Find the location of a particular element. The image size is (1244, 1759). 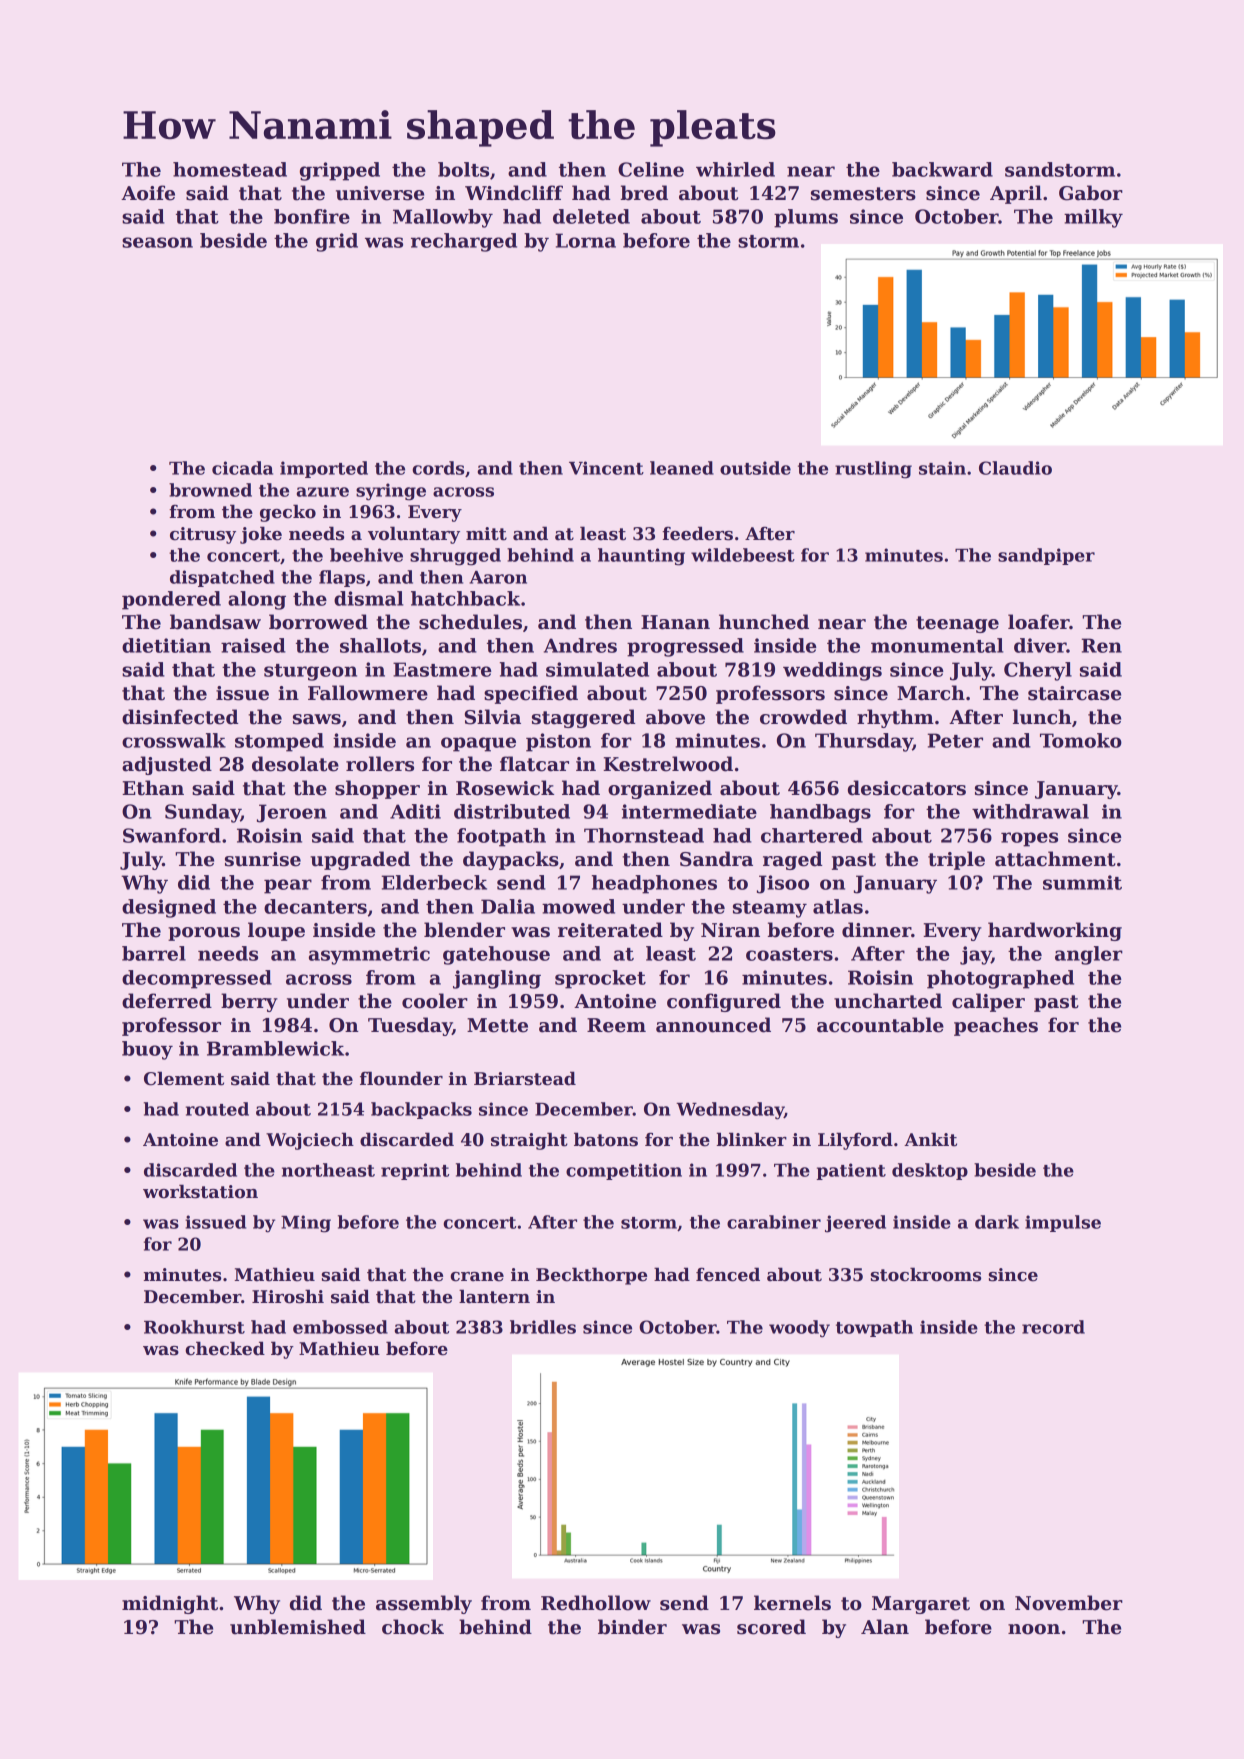

towpath is located at coordinates (874, 1328).
